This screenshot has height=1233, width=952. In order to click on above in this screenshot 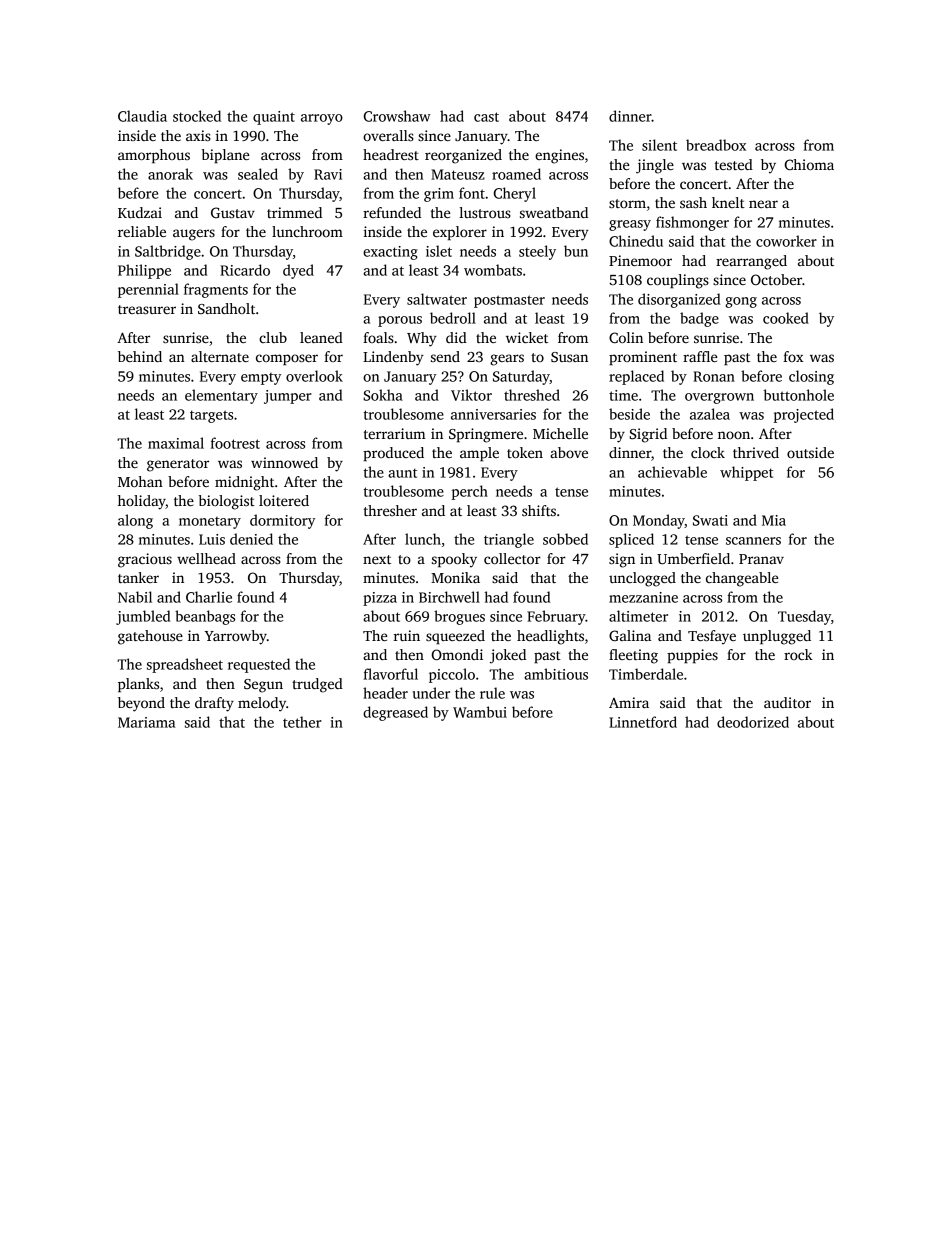, I will do `click(569, 452)`.
